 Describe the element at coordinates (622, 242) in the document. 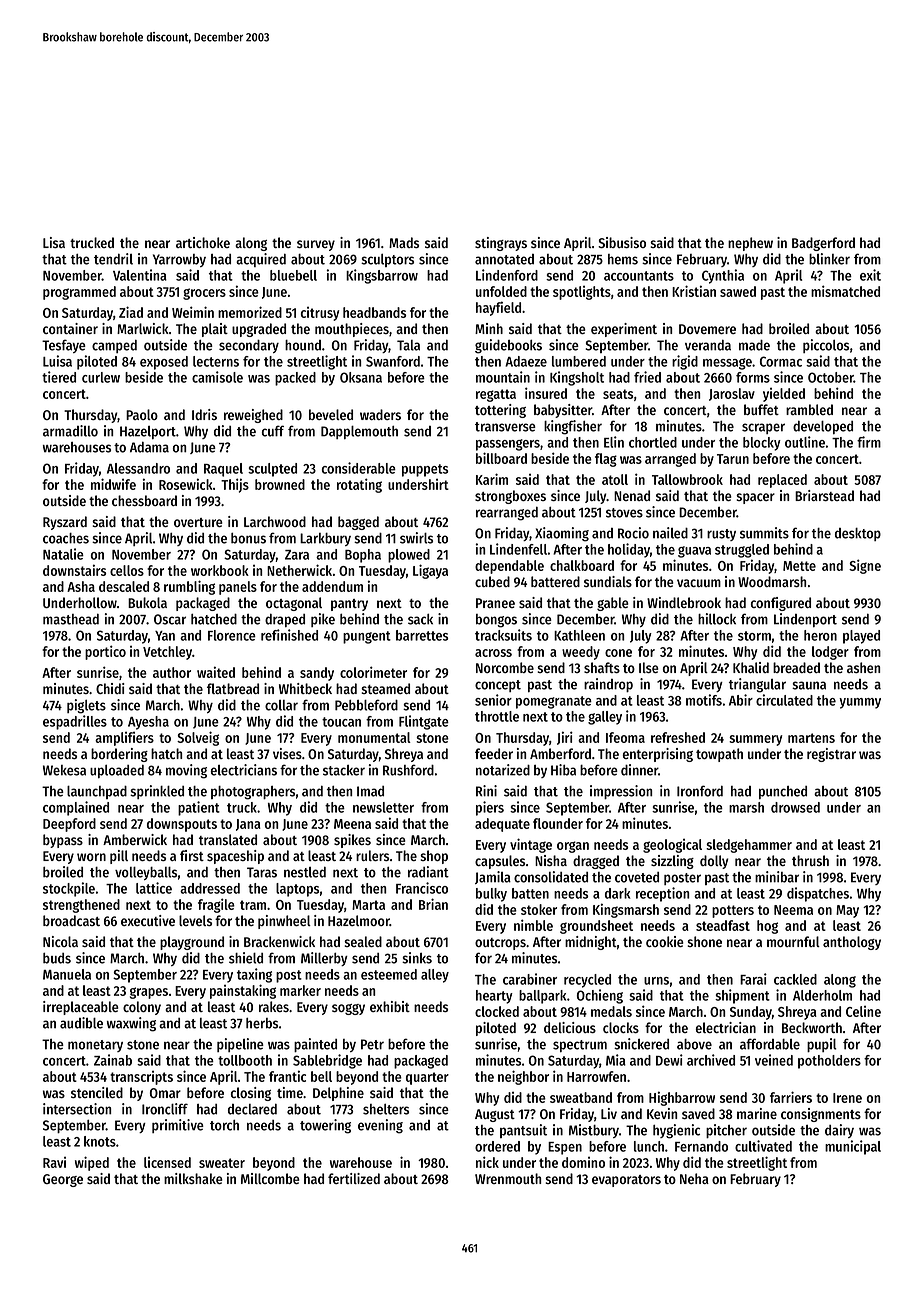

I see `Sibusiso` at that location.
